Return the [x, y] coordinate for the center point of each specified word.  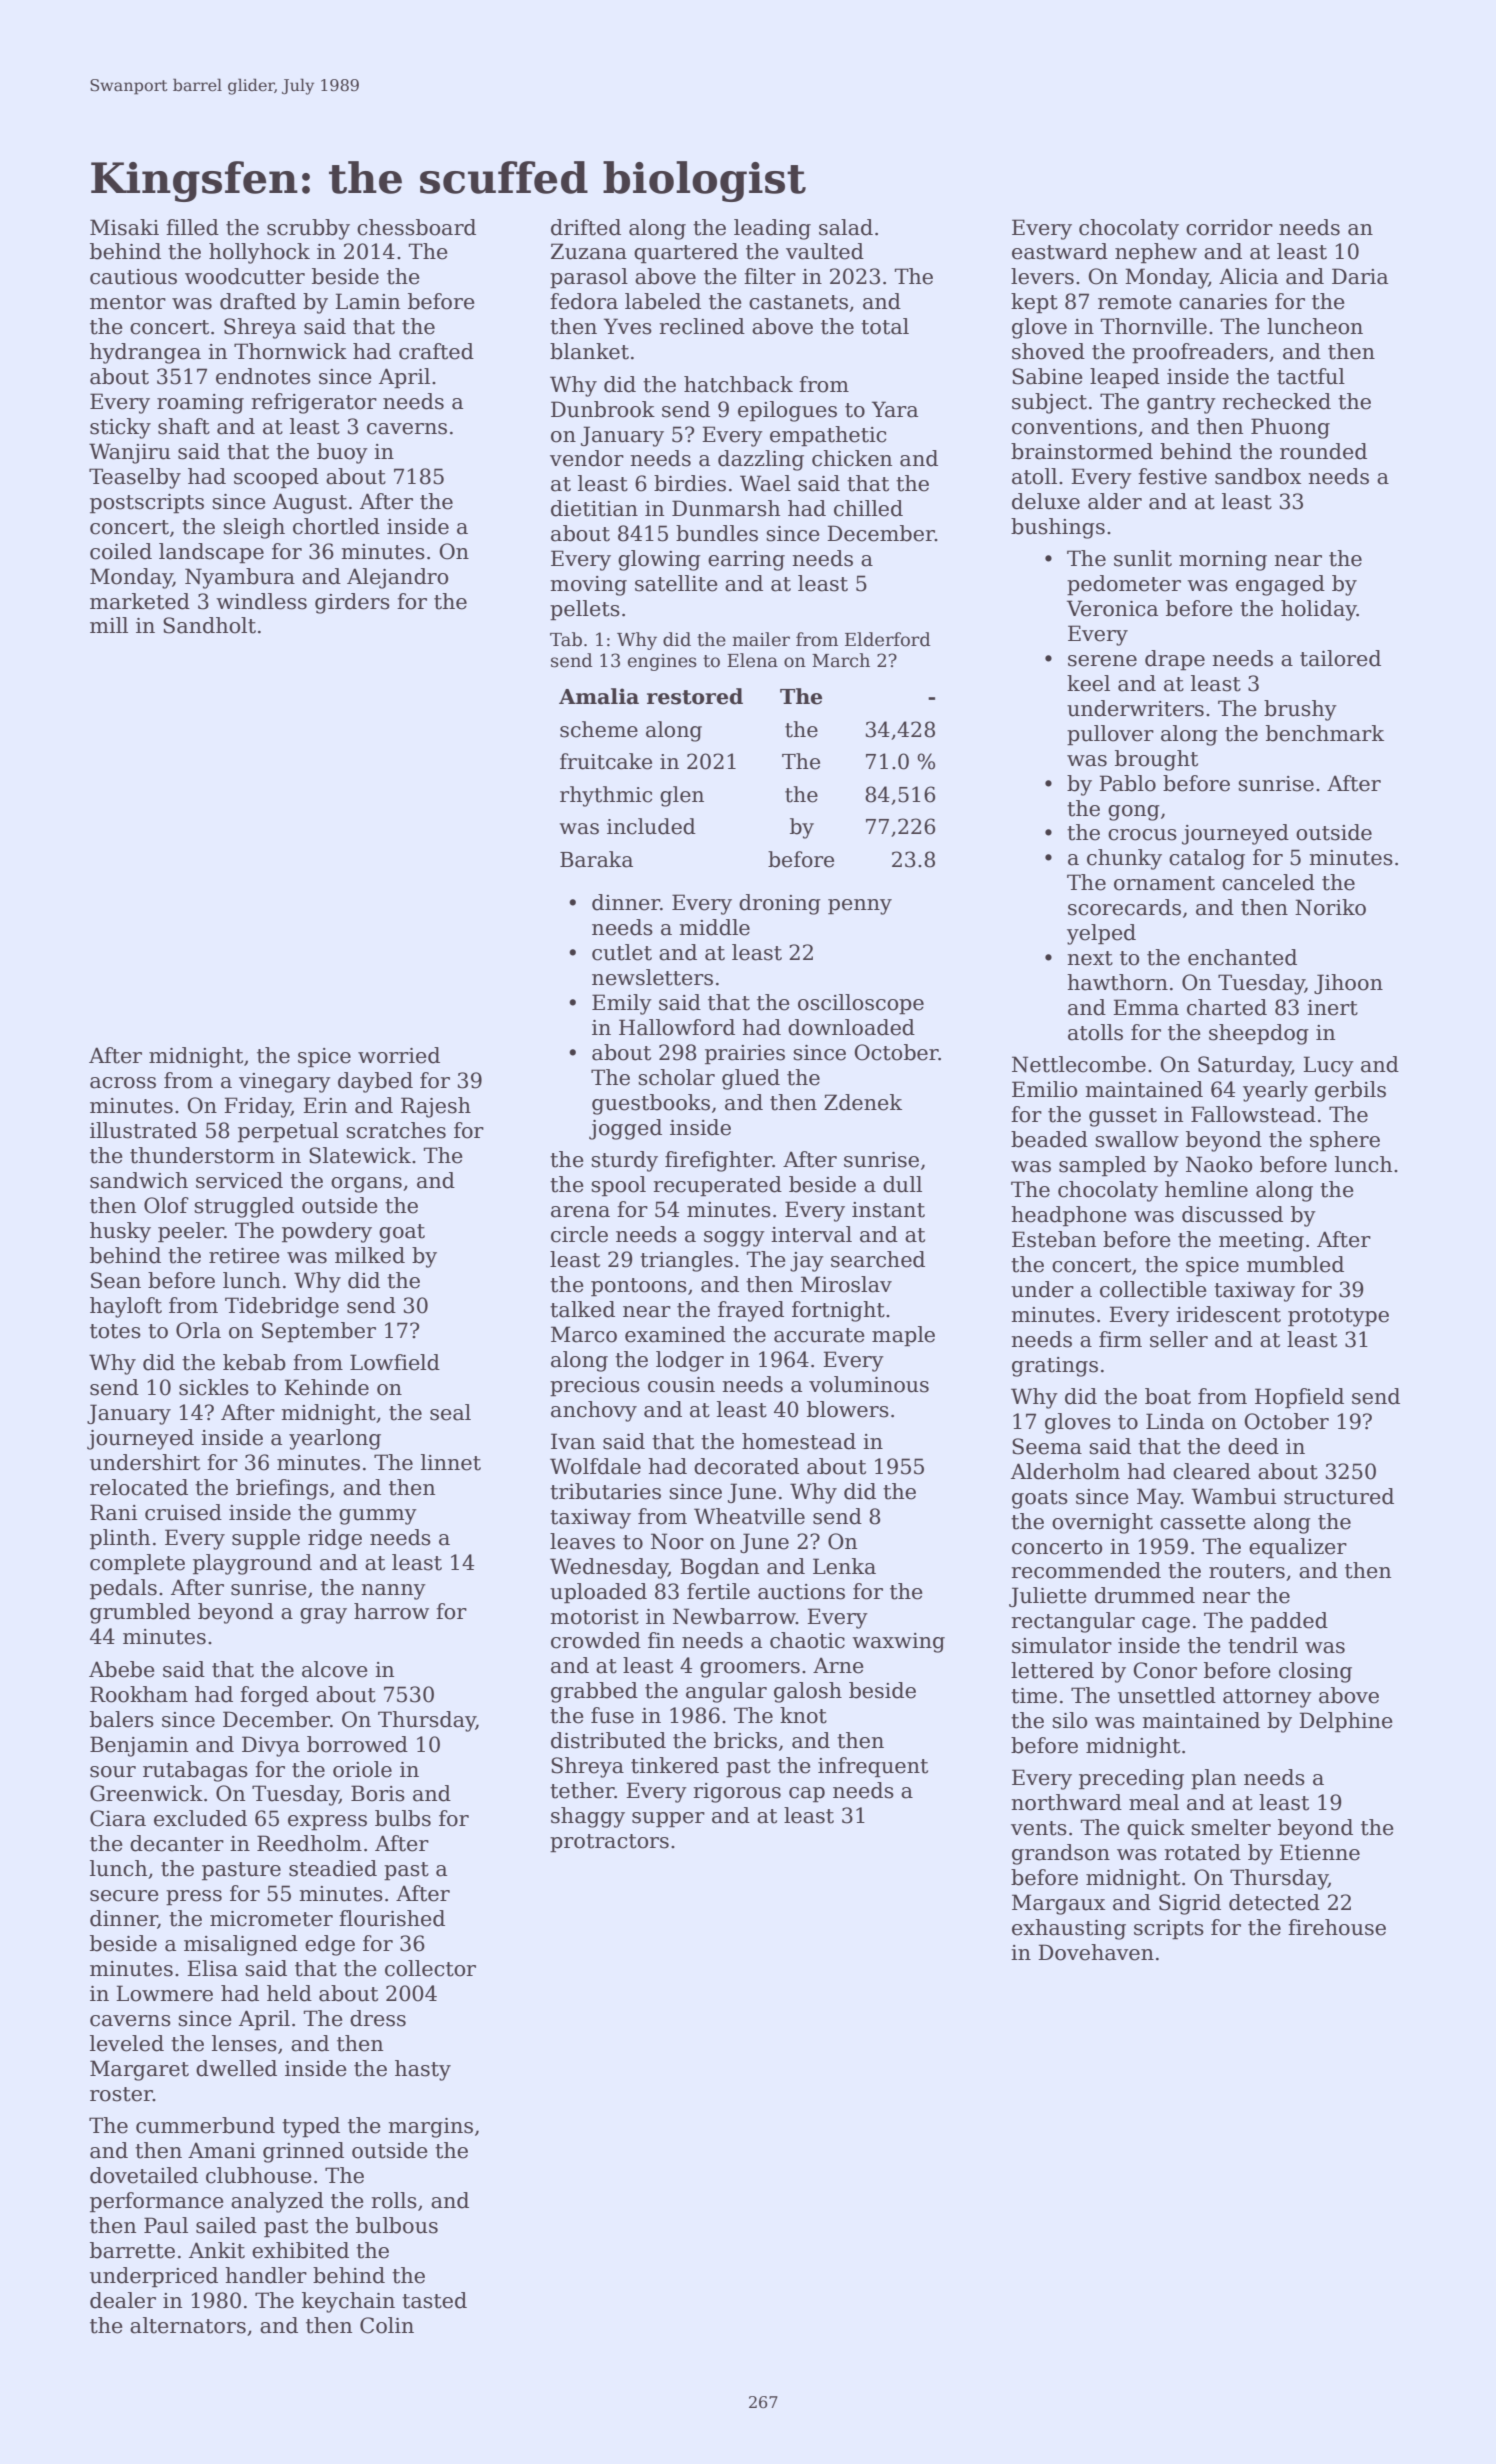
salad [846, 227]
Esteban [1054, 1239]
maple [903, 1336]
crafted [436, 351]
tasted [434, 2300]
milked [370, 1255]
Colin [387, 2325]
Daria [1360, 276]
